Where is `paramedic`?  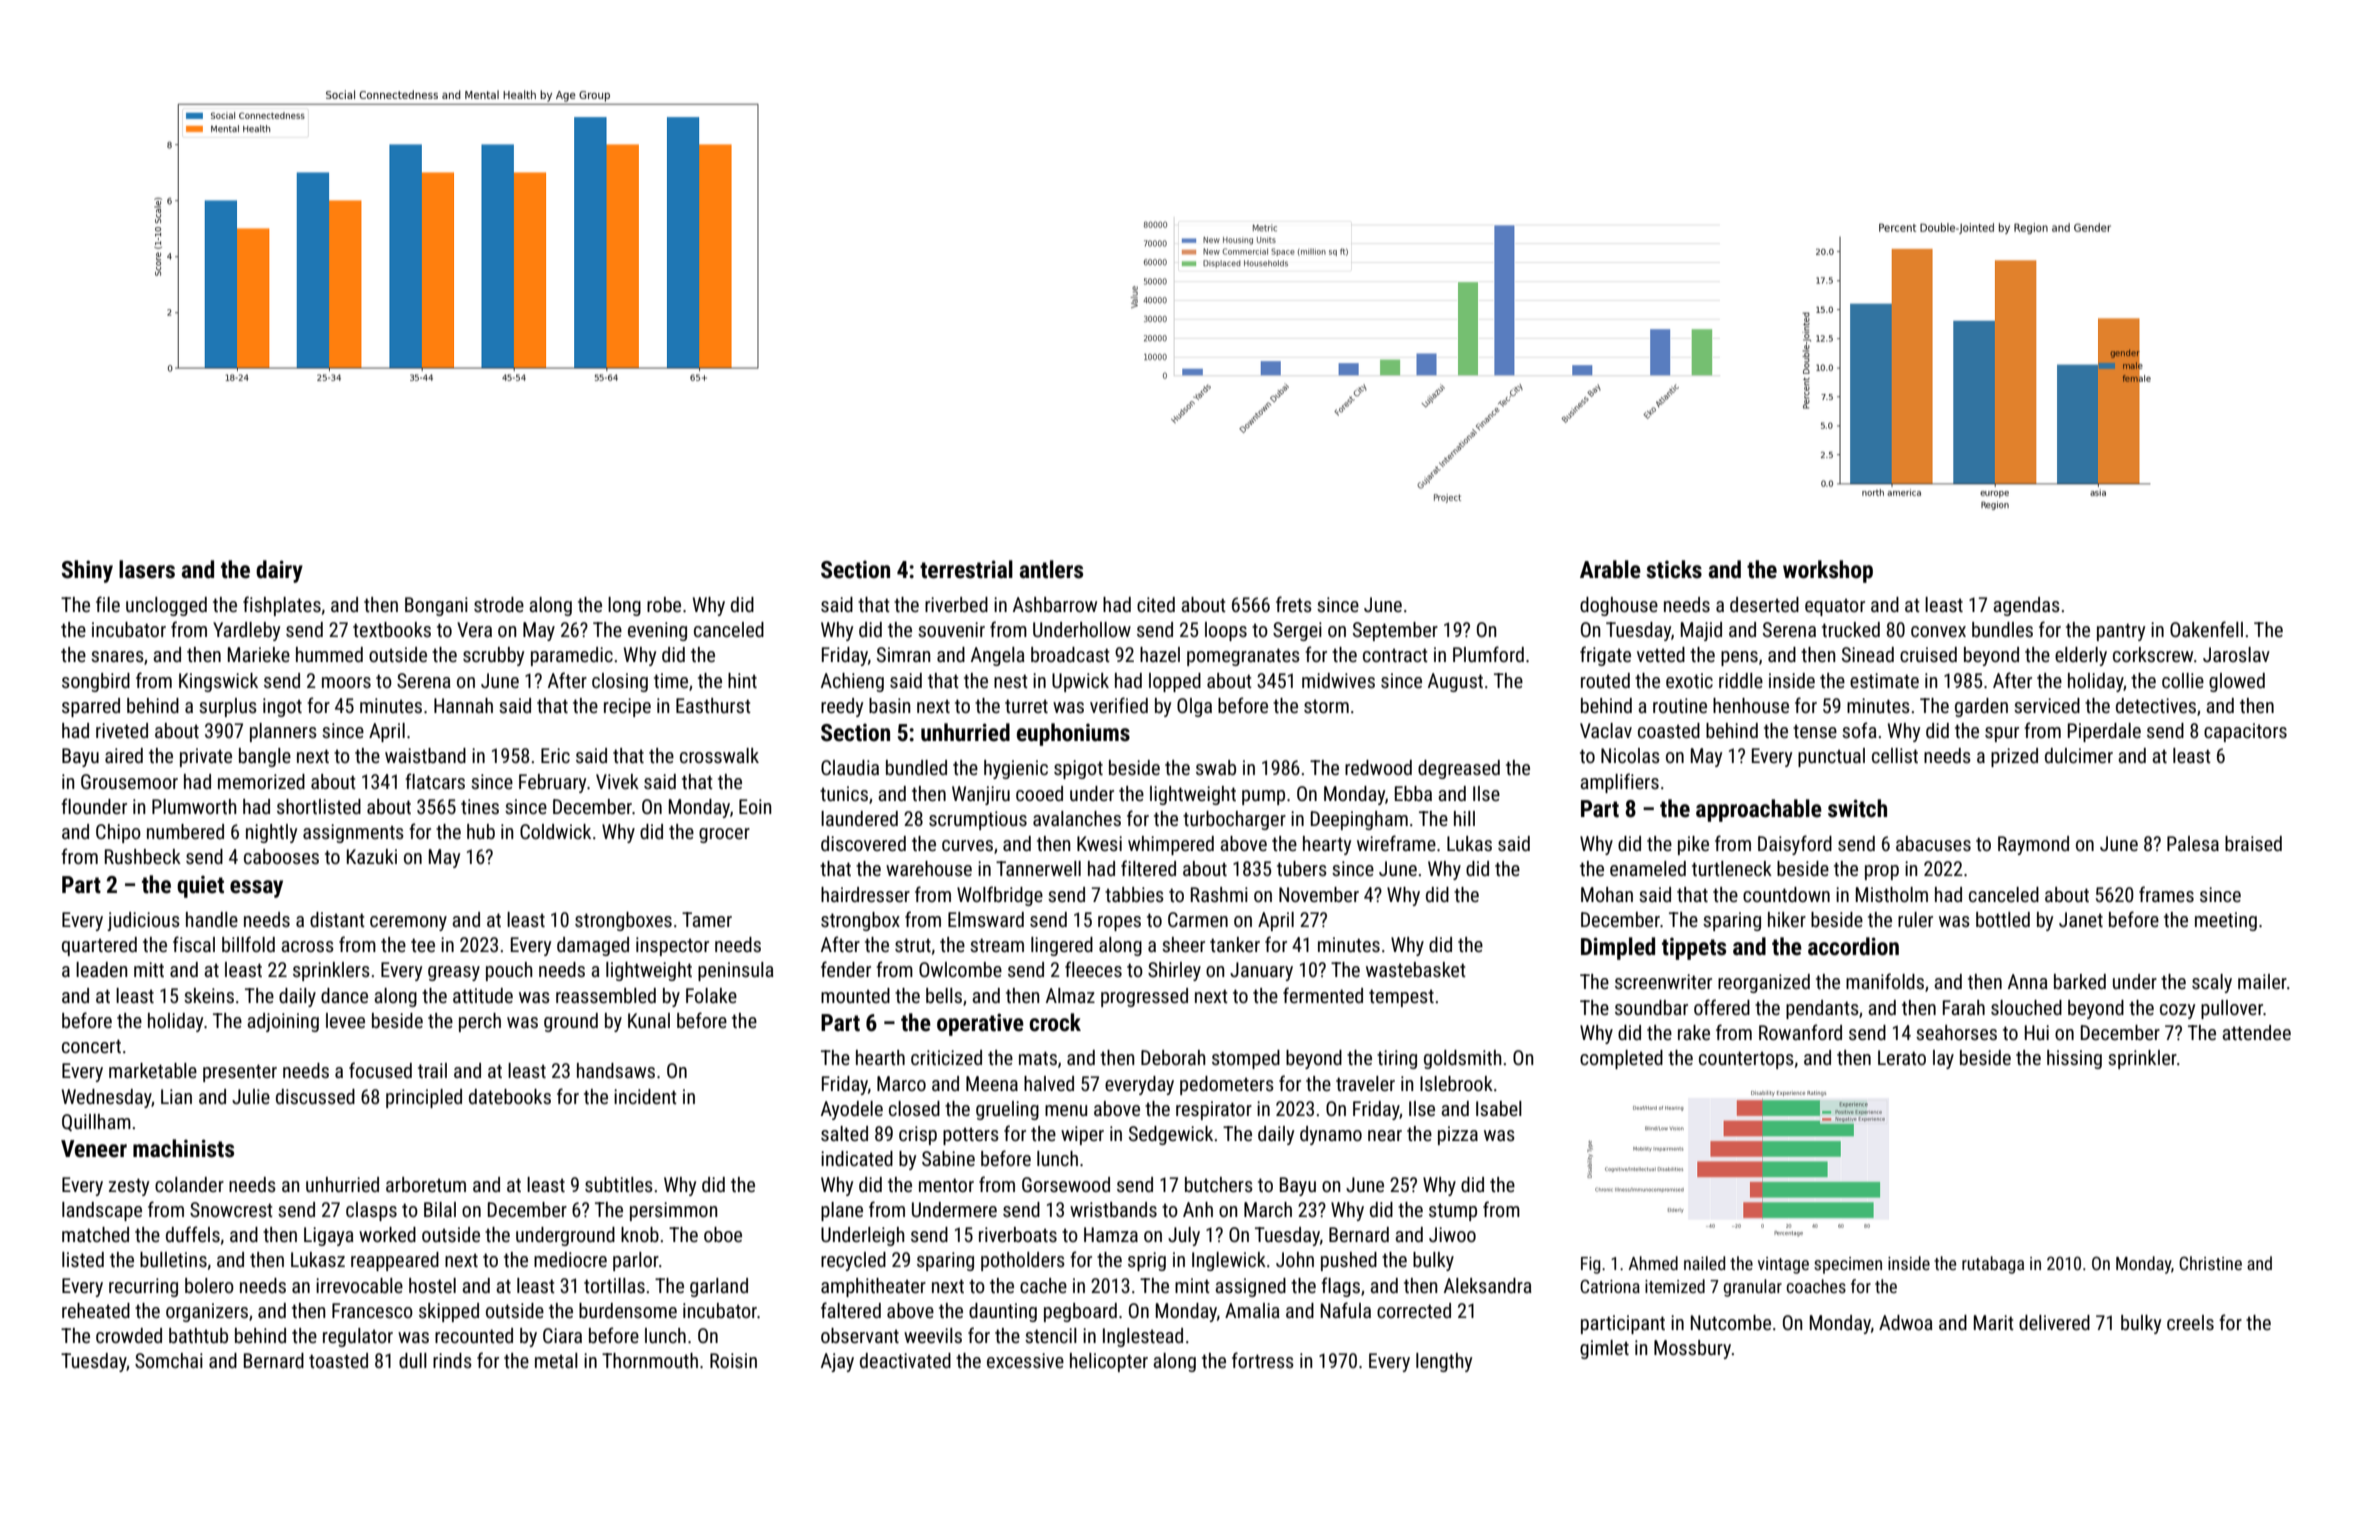
paramedic is located at coordinates (572, 656).
